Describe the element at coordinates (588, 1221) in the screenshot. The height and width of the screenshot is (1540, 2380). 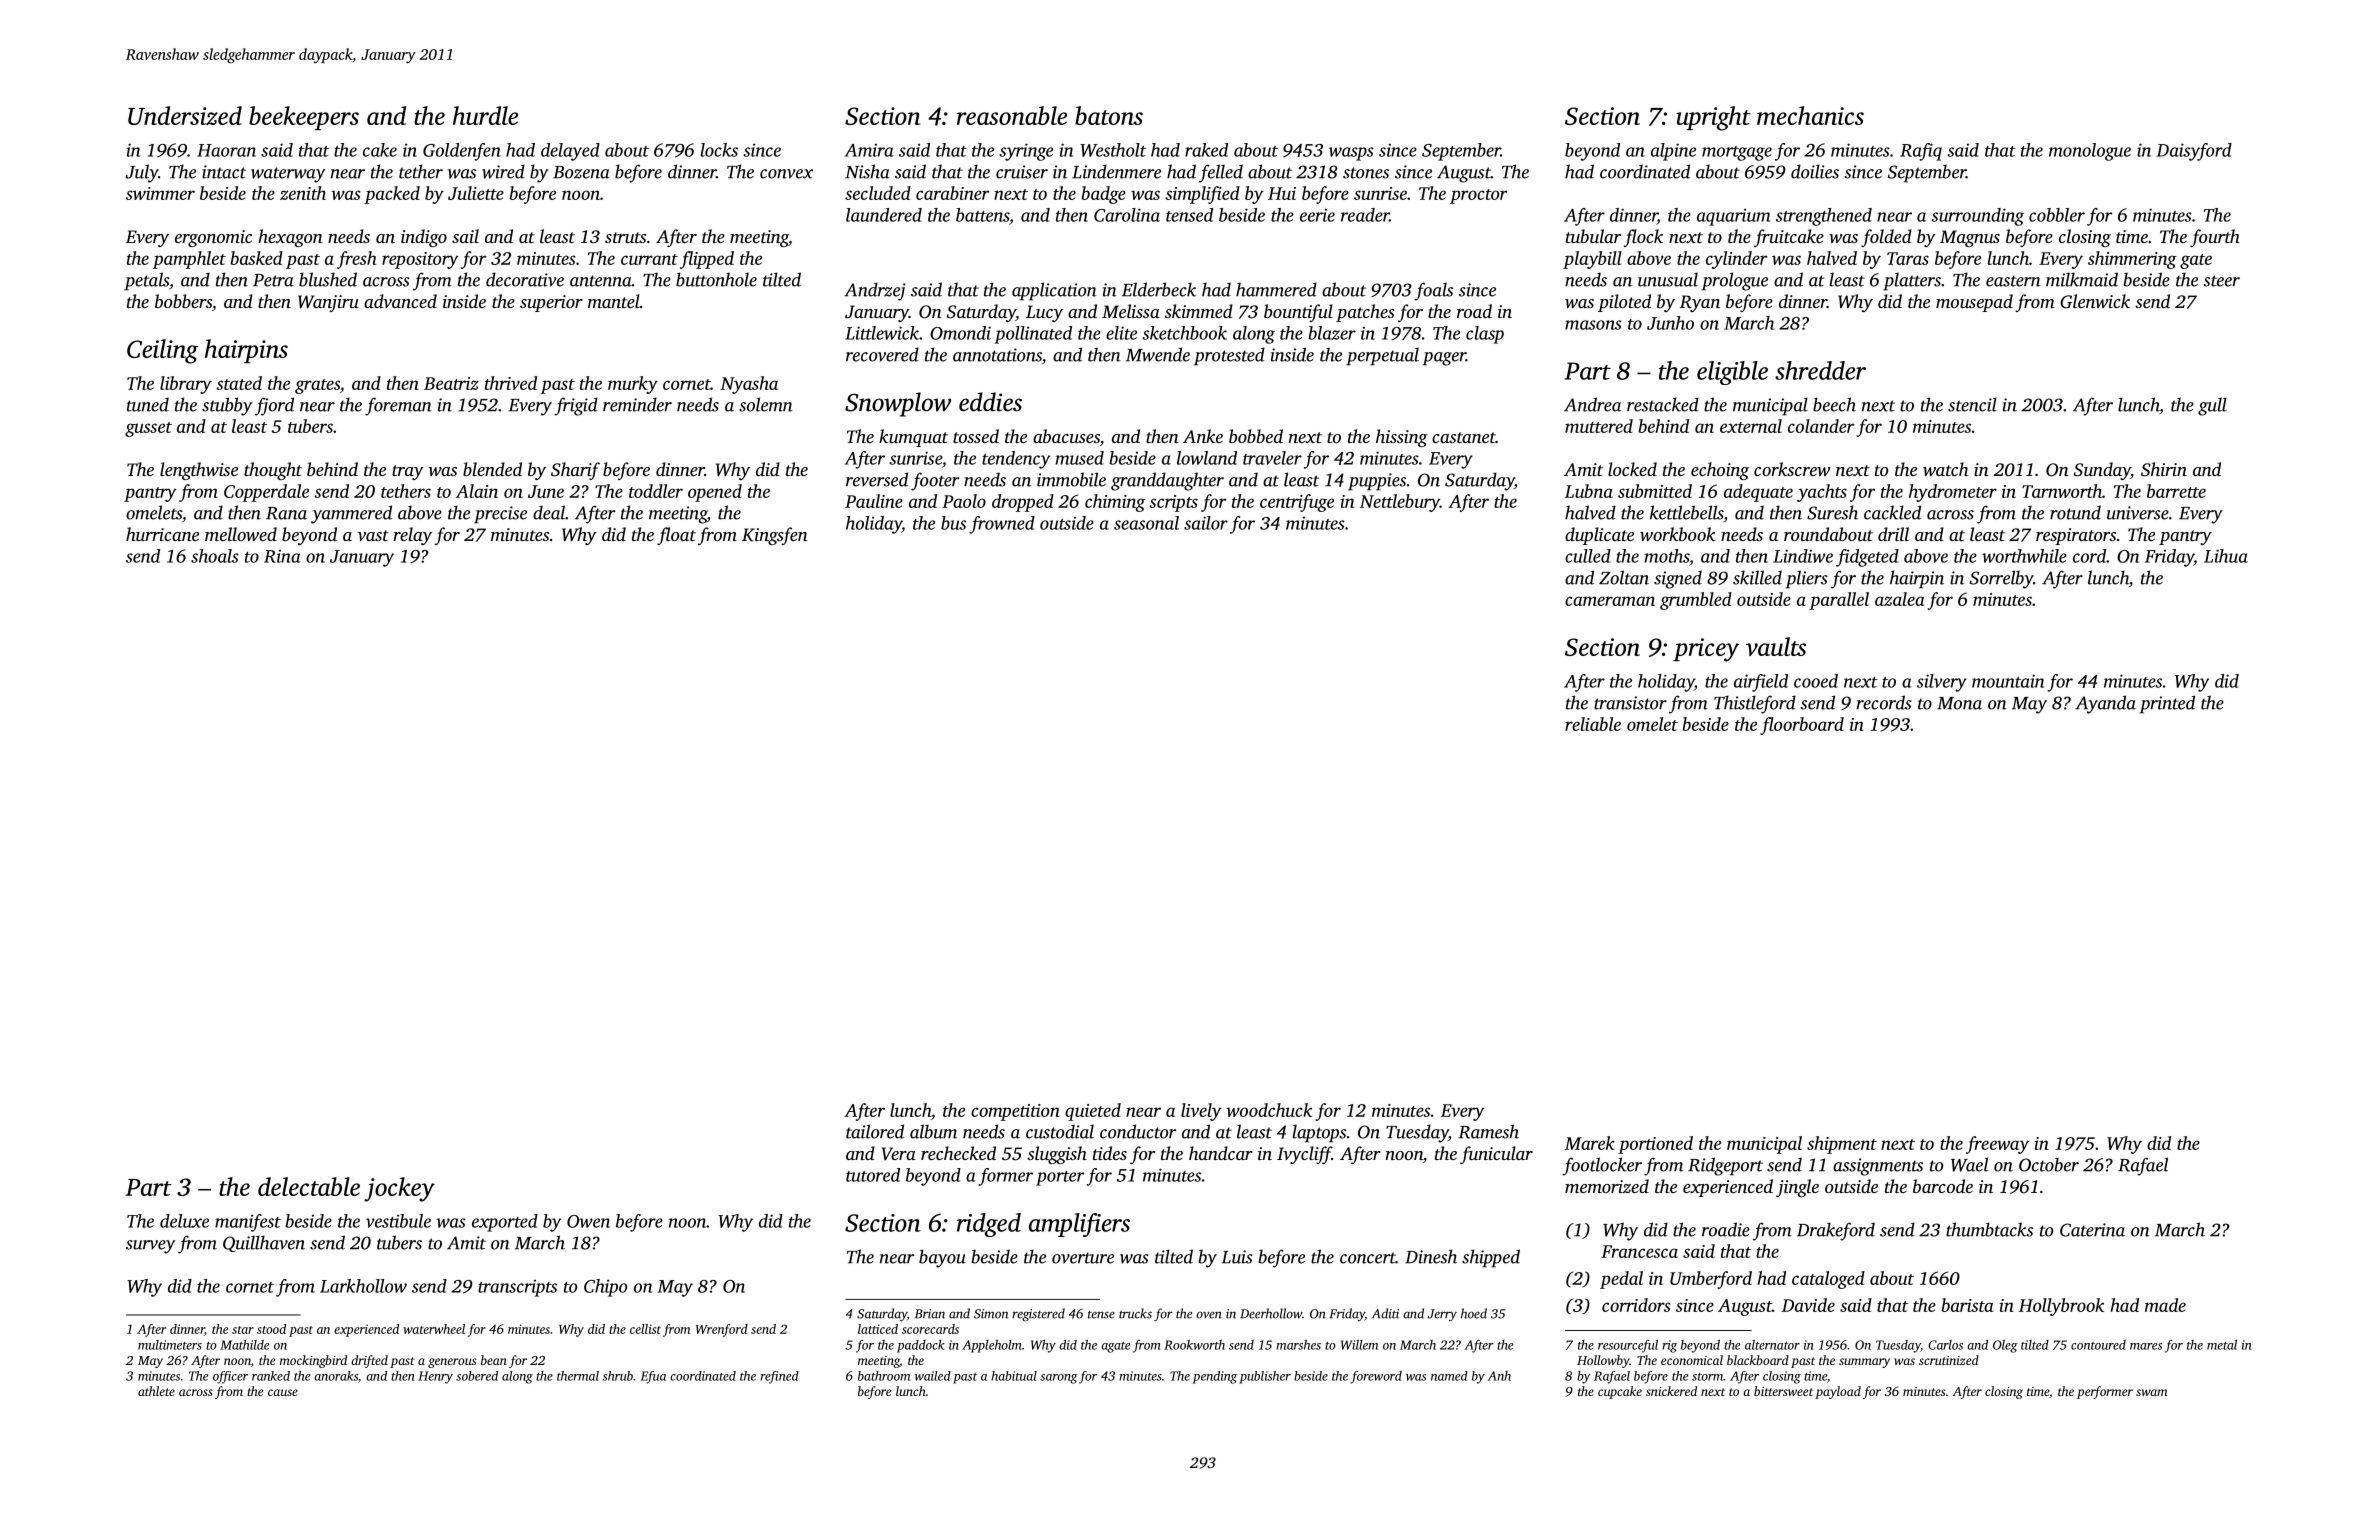
I see `Owen` at that location.
